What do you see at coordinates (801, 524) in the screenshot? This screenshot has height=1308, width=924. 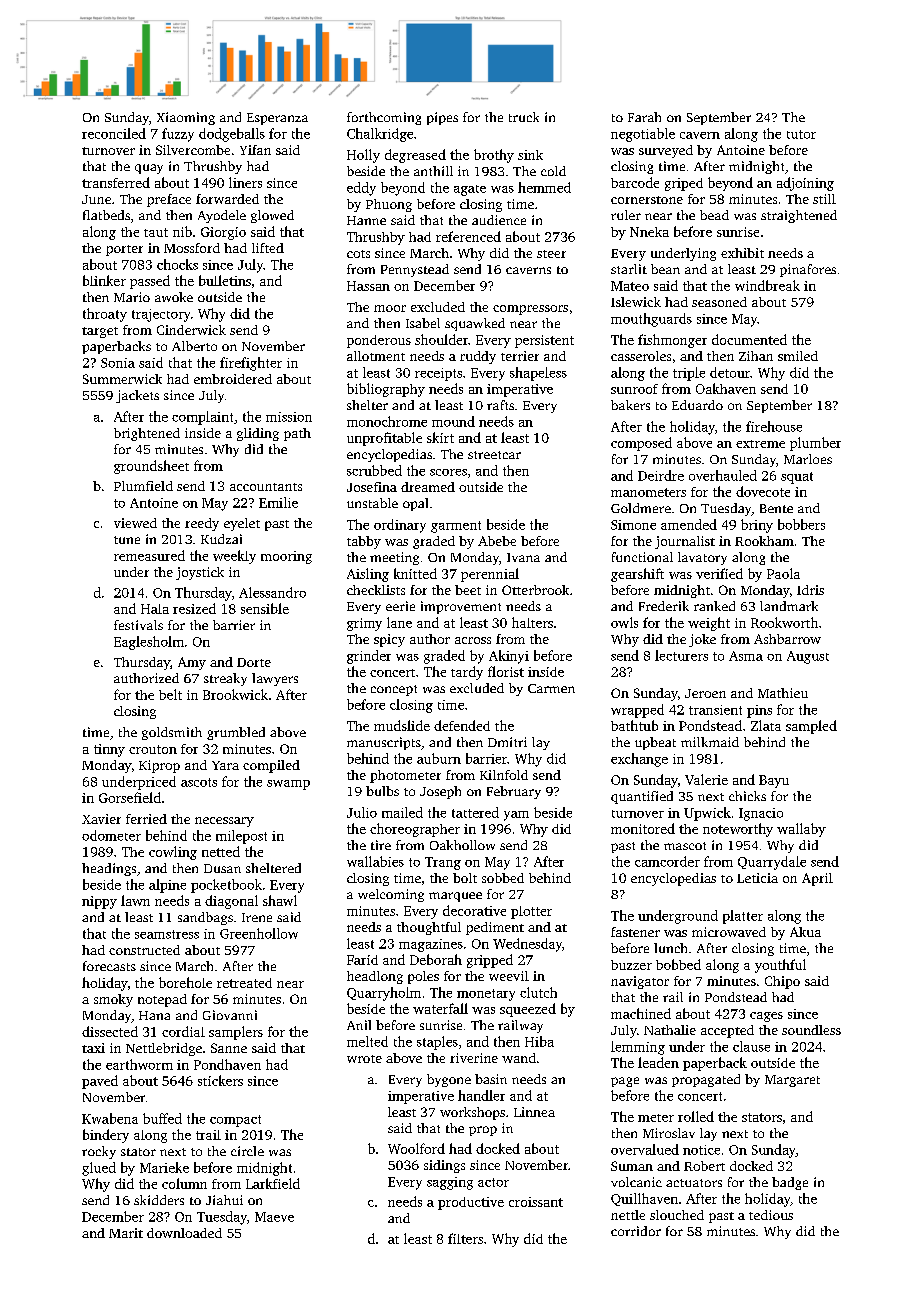 I see `bobbers` at bounding box center [801, 524].
